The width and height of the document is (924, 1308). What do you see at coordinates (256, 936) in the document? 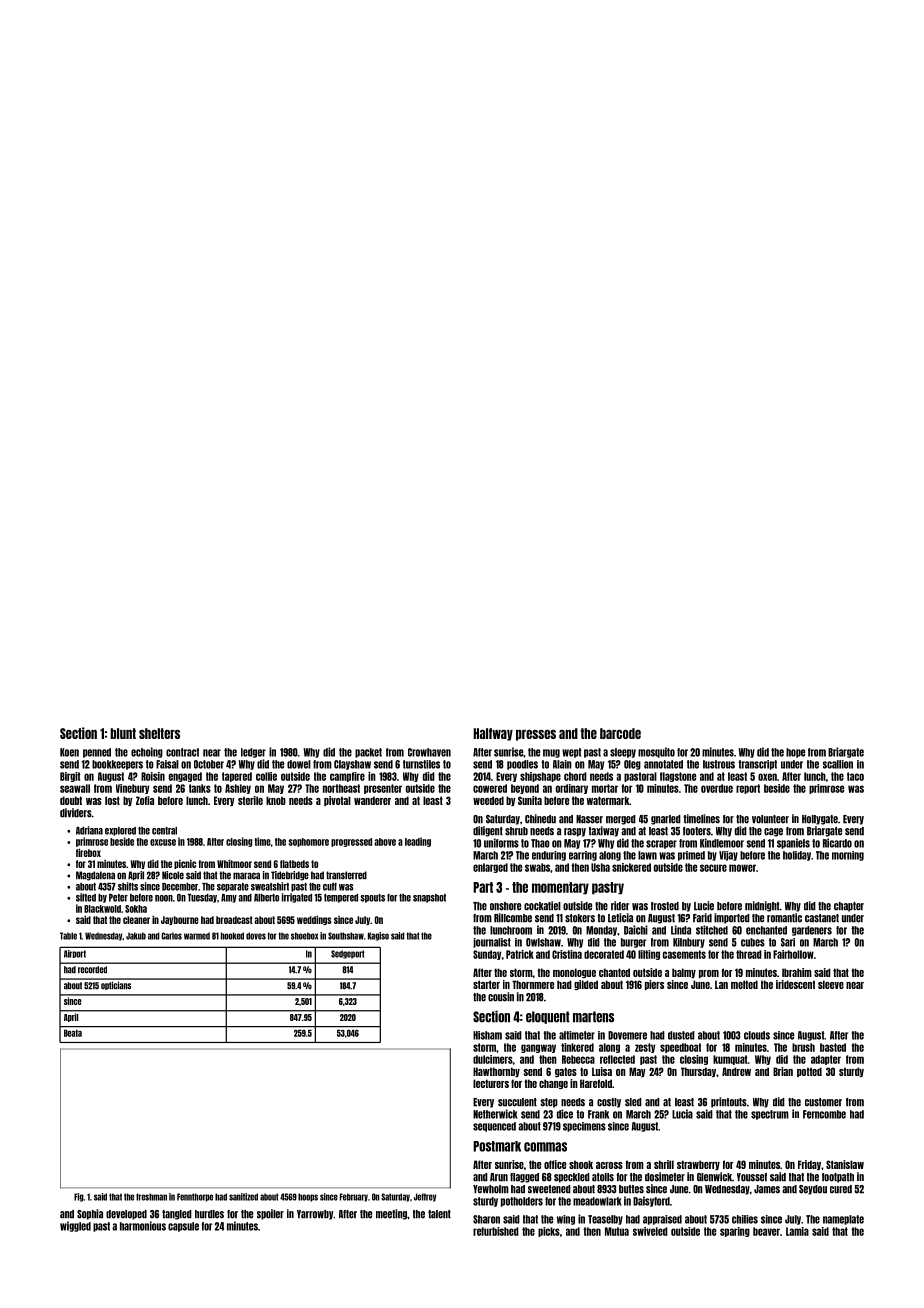
I see `doves` at bounding box center [256, 936].
